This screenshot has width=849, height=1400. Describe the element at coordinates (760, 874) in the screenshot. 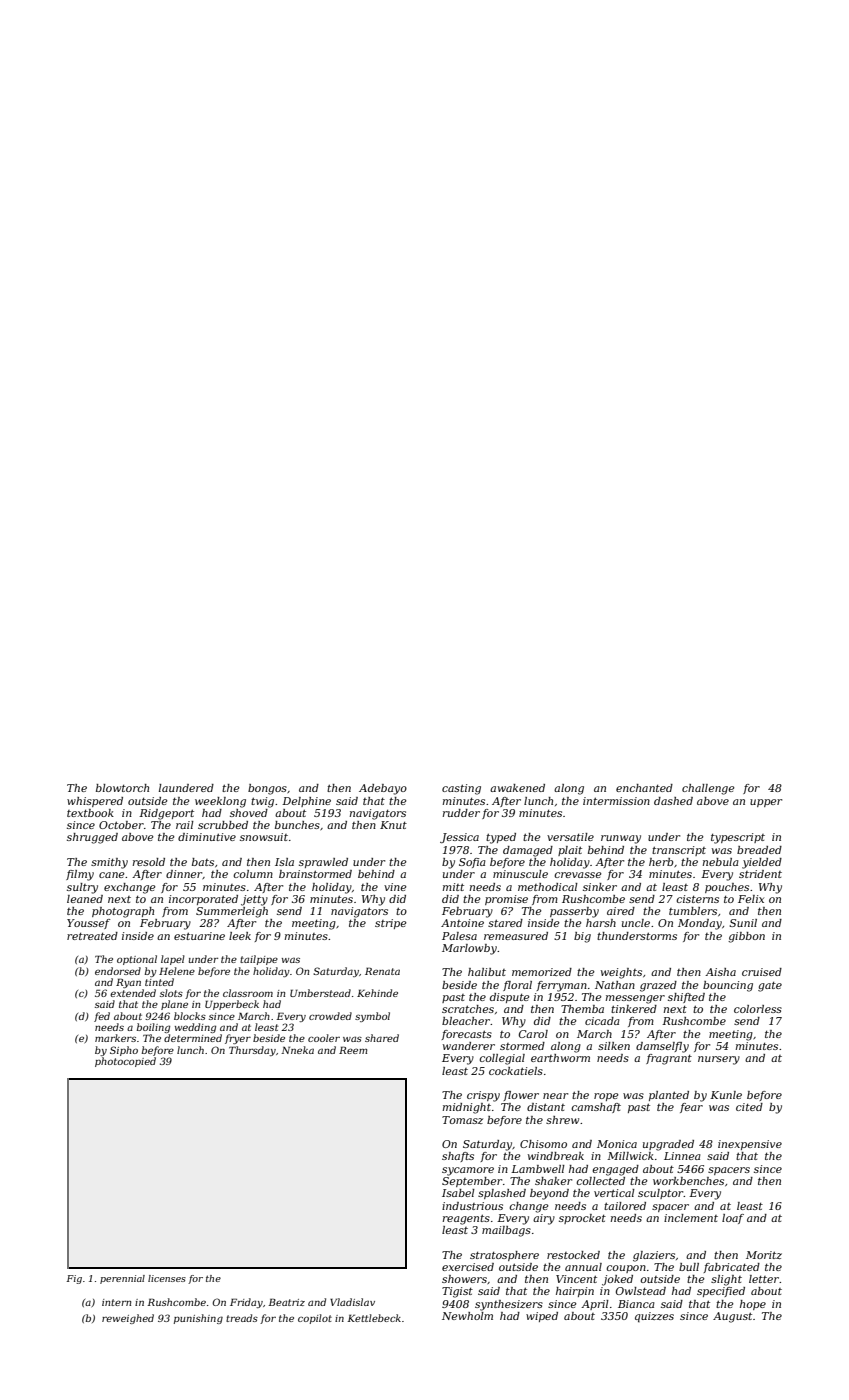

I see `strident` at that location.
